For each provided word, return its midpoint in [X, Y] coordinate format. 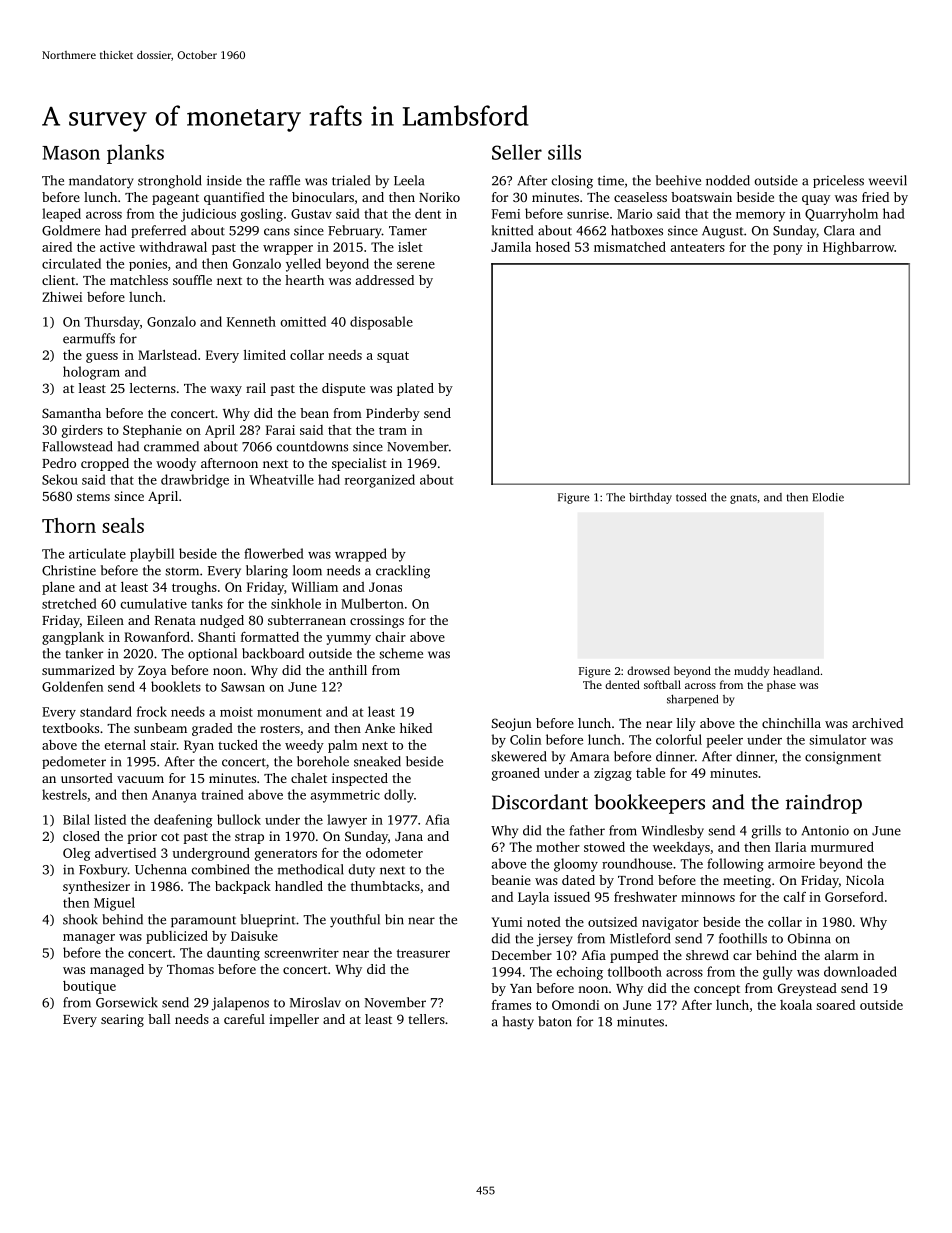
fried [875, 197]
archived [877, 723]
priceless [838, 181]
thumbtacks [385, 886]
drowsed [648, 670]
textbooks [70, 728]
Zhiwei [62, 297]
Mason [71, 153]
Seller [517, 152]
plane [58, 588]
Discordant [540, 802]
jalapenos [240, 1004]
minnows [708, 897]
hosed [553, 246]
